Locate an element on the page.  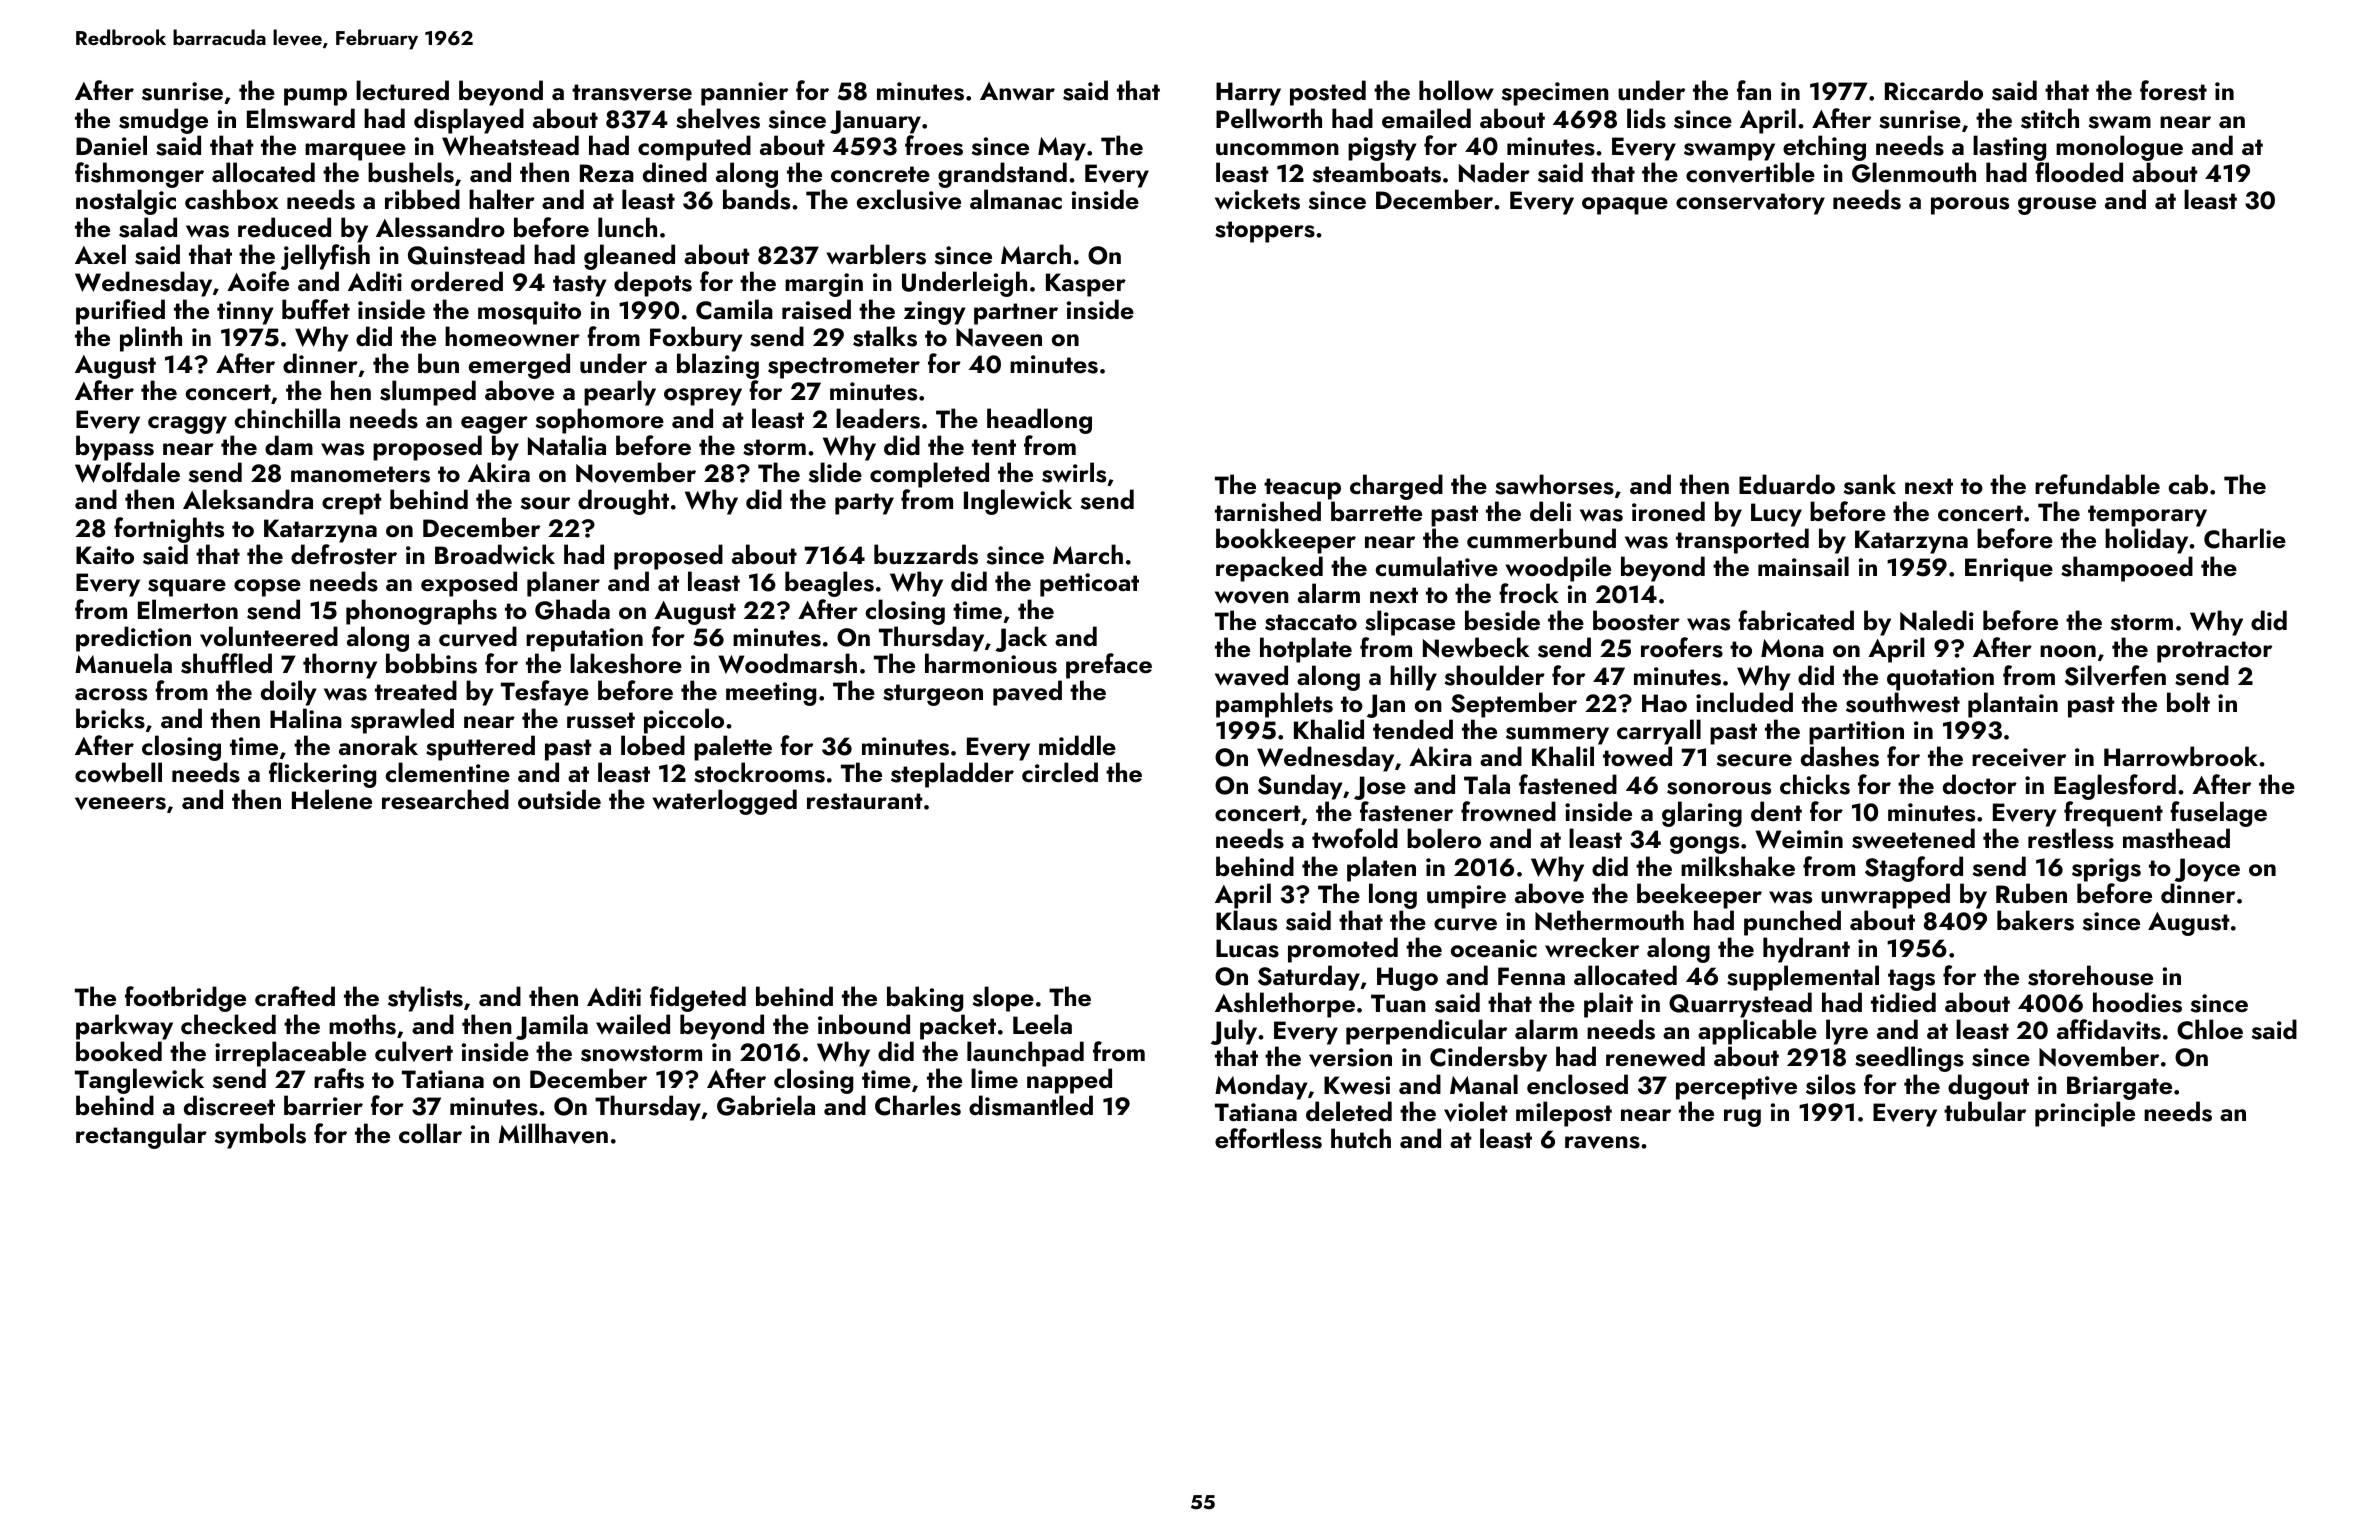
September is located at coordinates (1514, 705).
